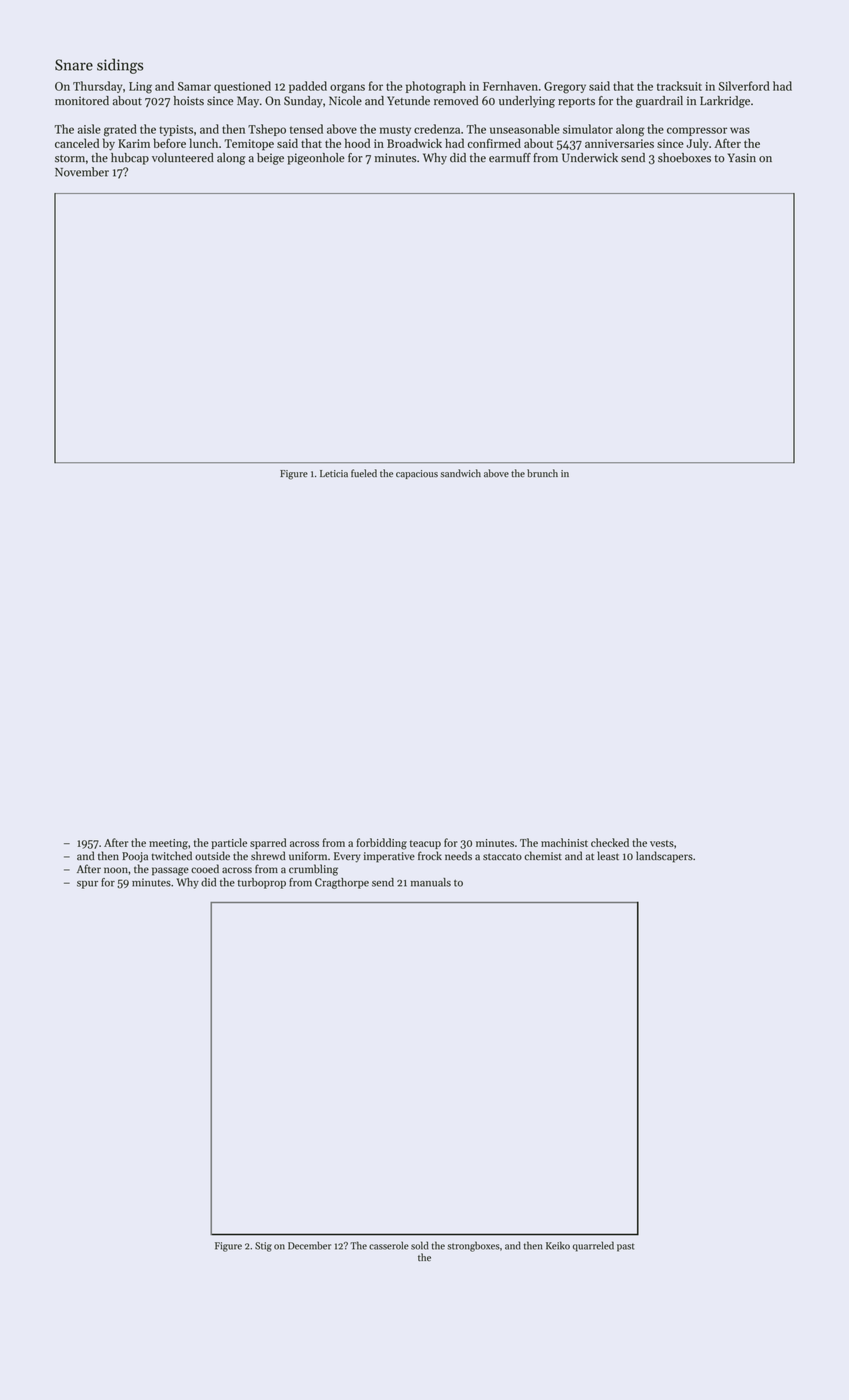 This image has width=849, height=1400. What do you see at coordinates (625, 1247) in the image?
I see `past` at bounding box center [625, 1247].
